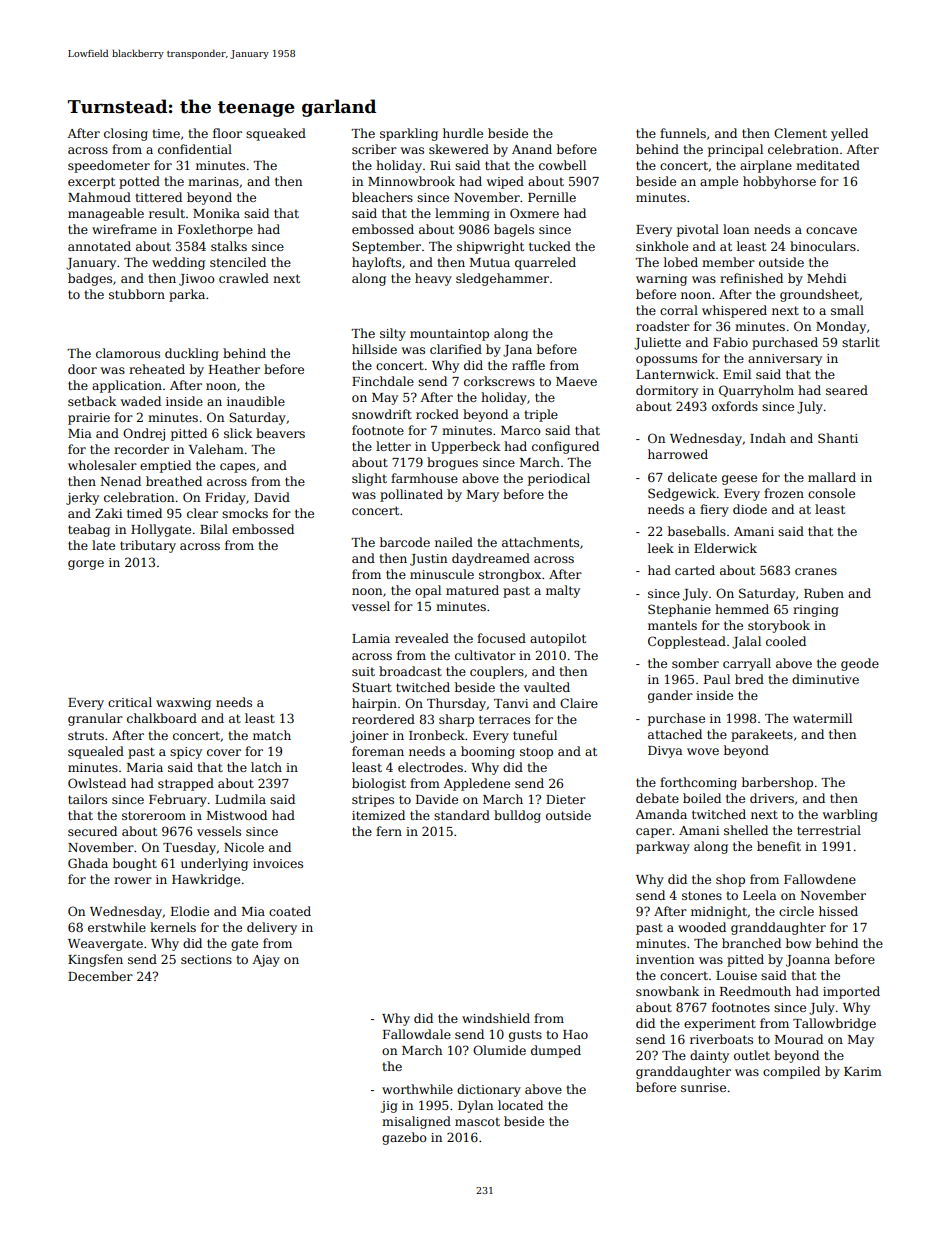 This document has height=1233, width=952. What do you see at coordinates (100, 976) in the document?
I see `December` at bounding box center [100, 976].
